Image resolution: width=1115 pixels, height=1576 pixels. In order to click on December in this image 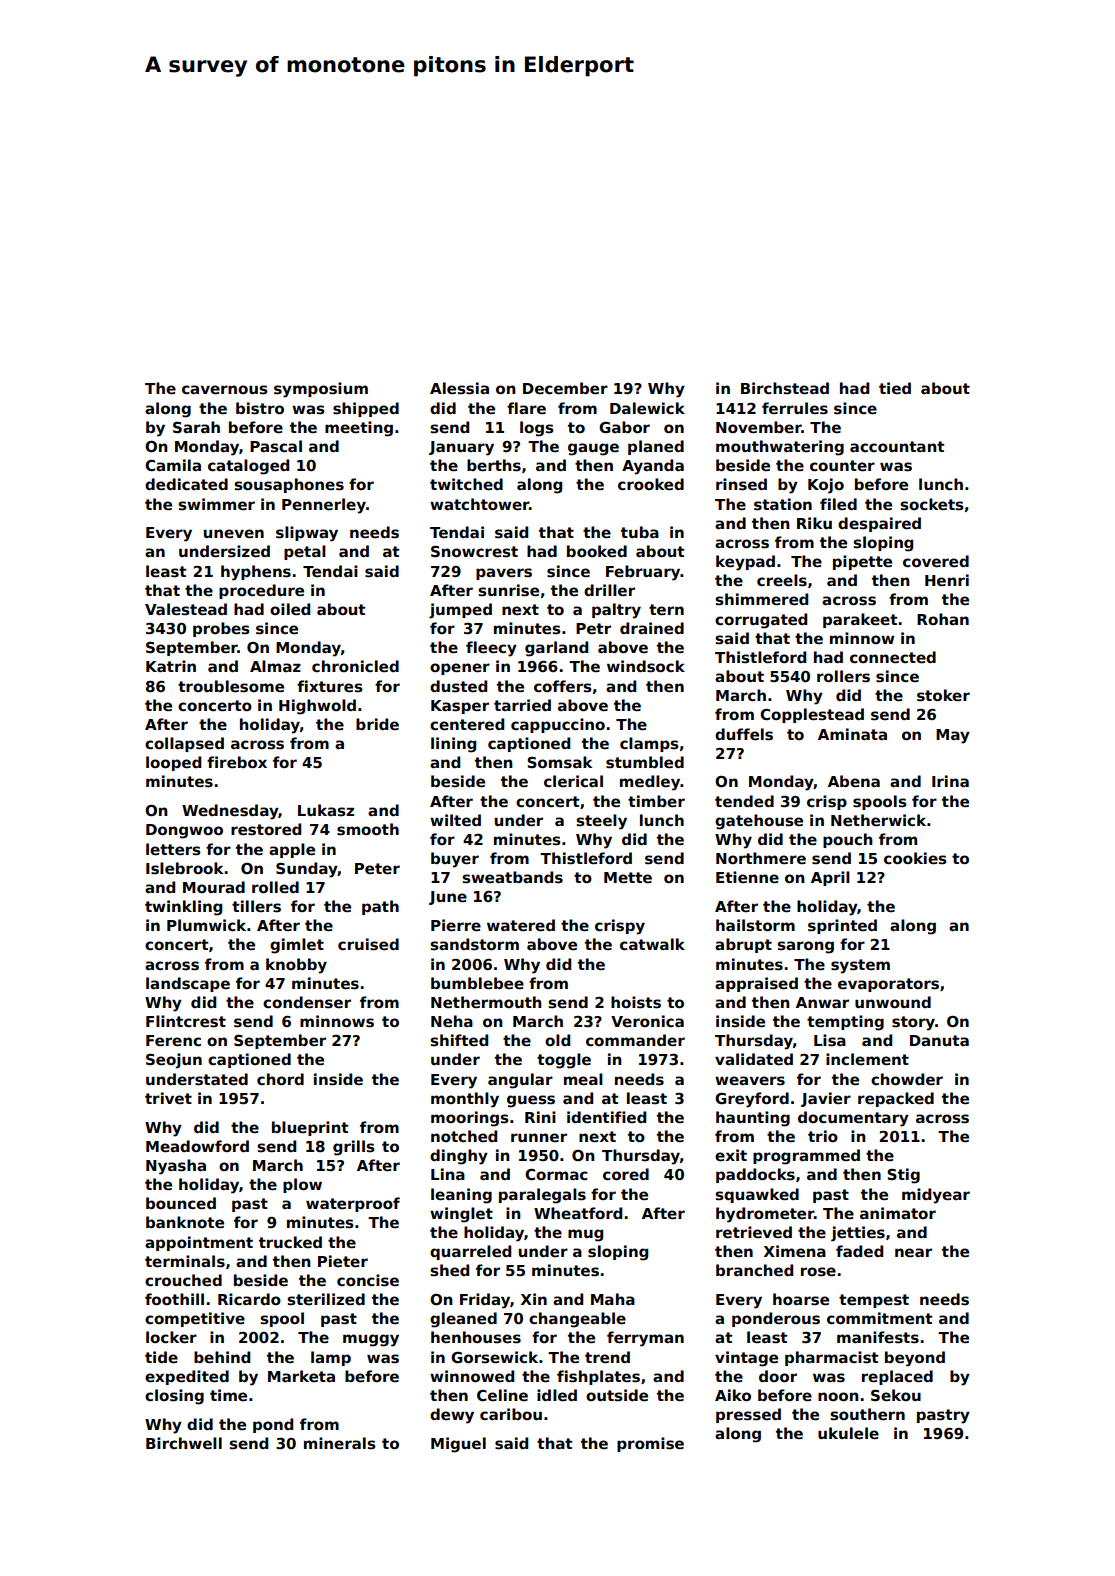, I will do `click(565, 388)`.
